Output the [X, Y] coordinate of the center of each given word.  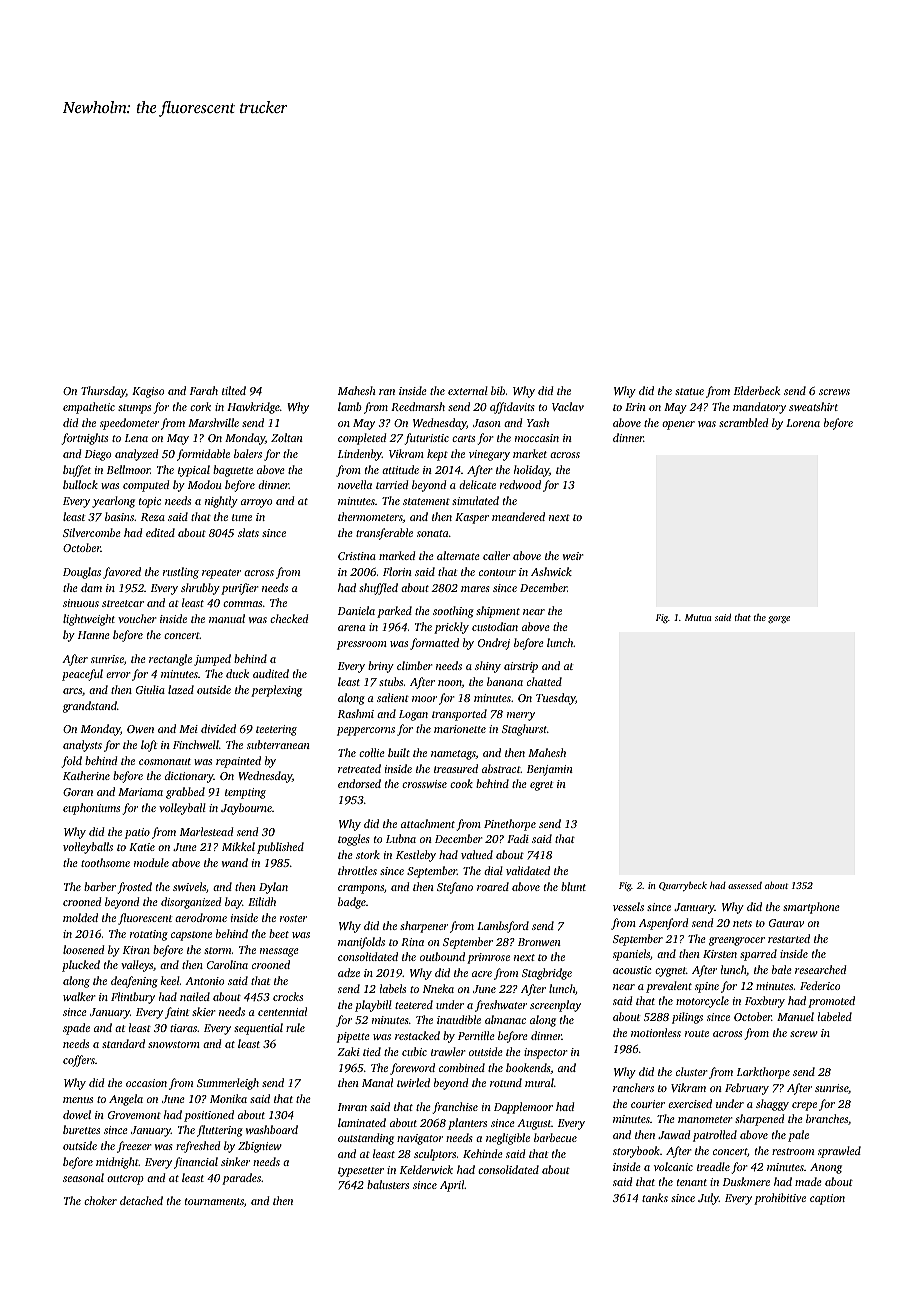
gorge [779, 619]
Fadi [518, 838]
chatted [544, 681]
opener [678, 425]
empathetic [89, 408]
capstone [191, 936]
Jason [487, 423]
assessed [745, 885]
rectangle [170, 660]
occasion [146, 1083]
